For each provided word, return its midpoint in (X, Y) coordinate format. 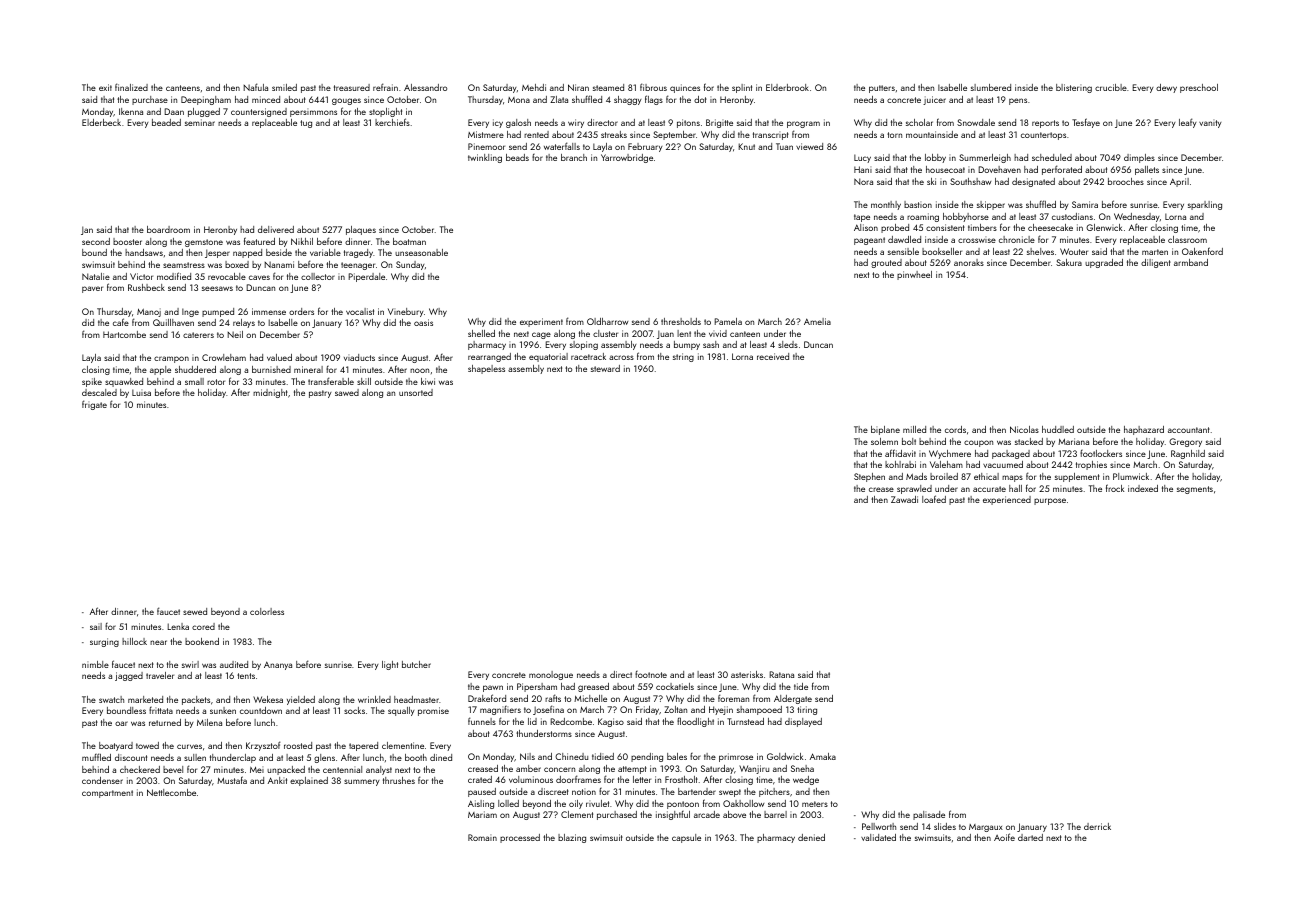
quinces (685, 88)
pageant (869, 241)
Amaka (823, 756)
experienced (1007, 500)
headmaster (416, 699)
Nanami (279, 264)
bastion (918, 204)
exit (105, 87)
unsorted (416, 392)
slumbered (991, 87)
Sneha (802, 768)
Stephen (869, 477)
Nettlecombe (171, 792)
